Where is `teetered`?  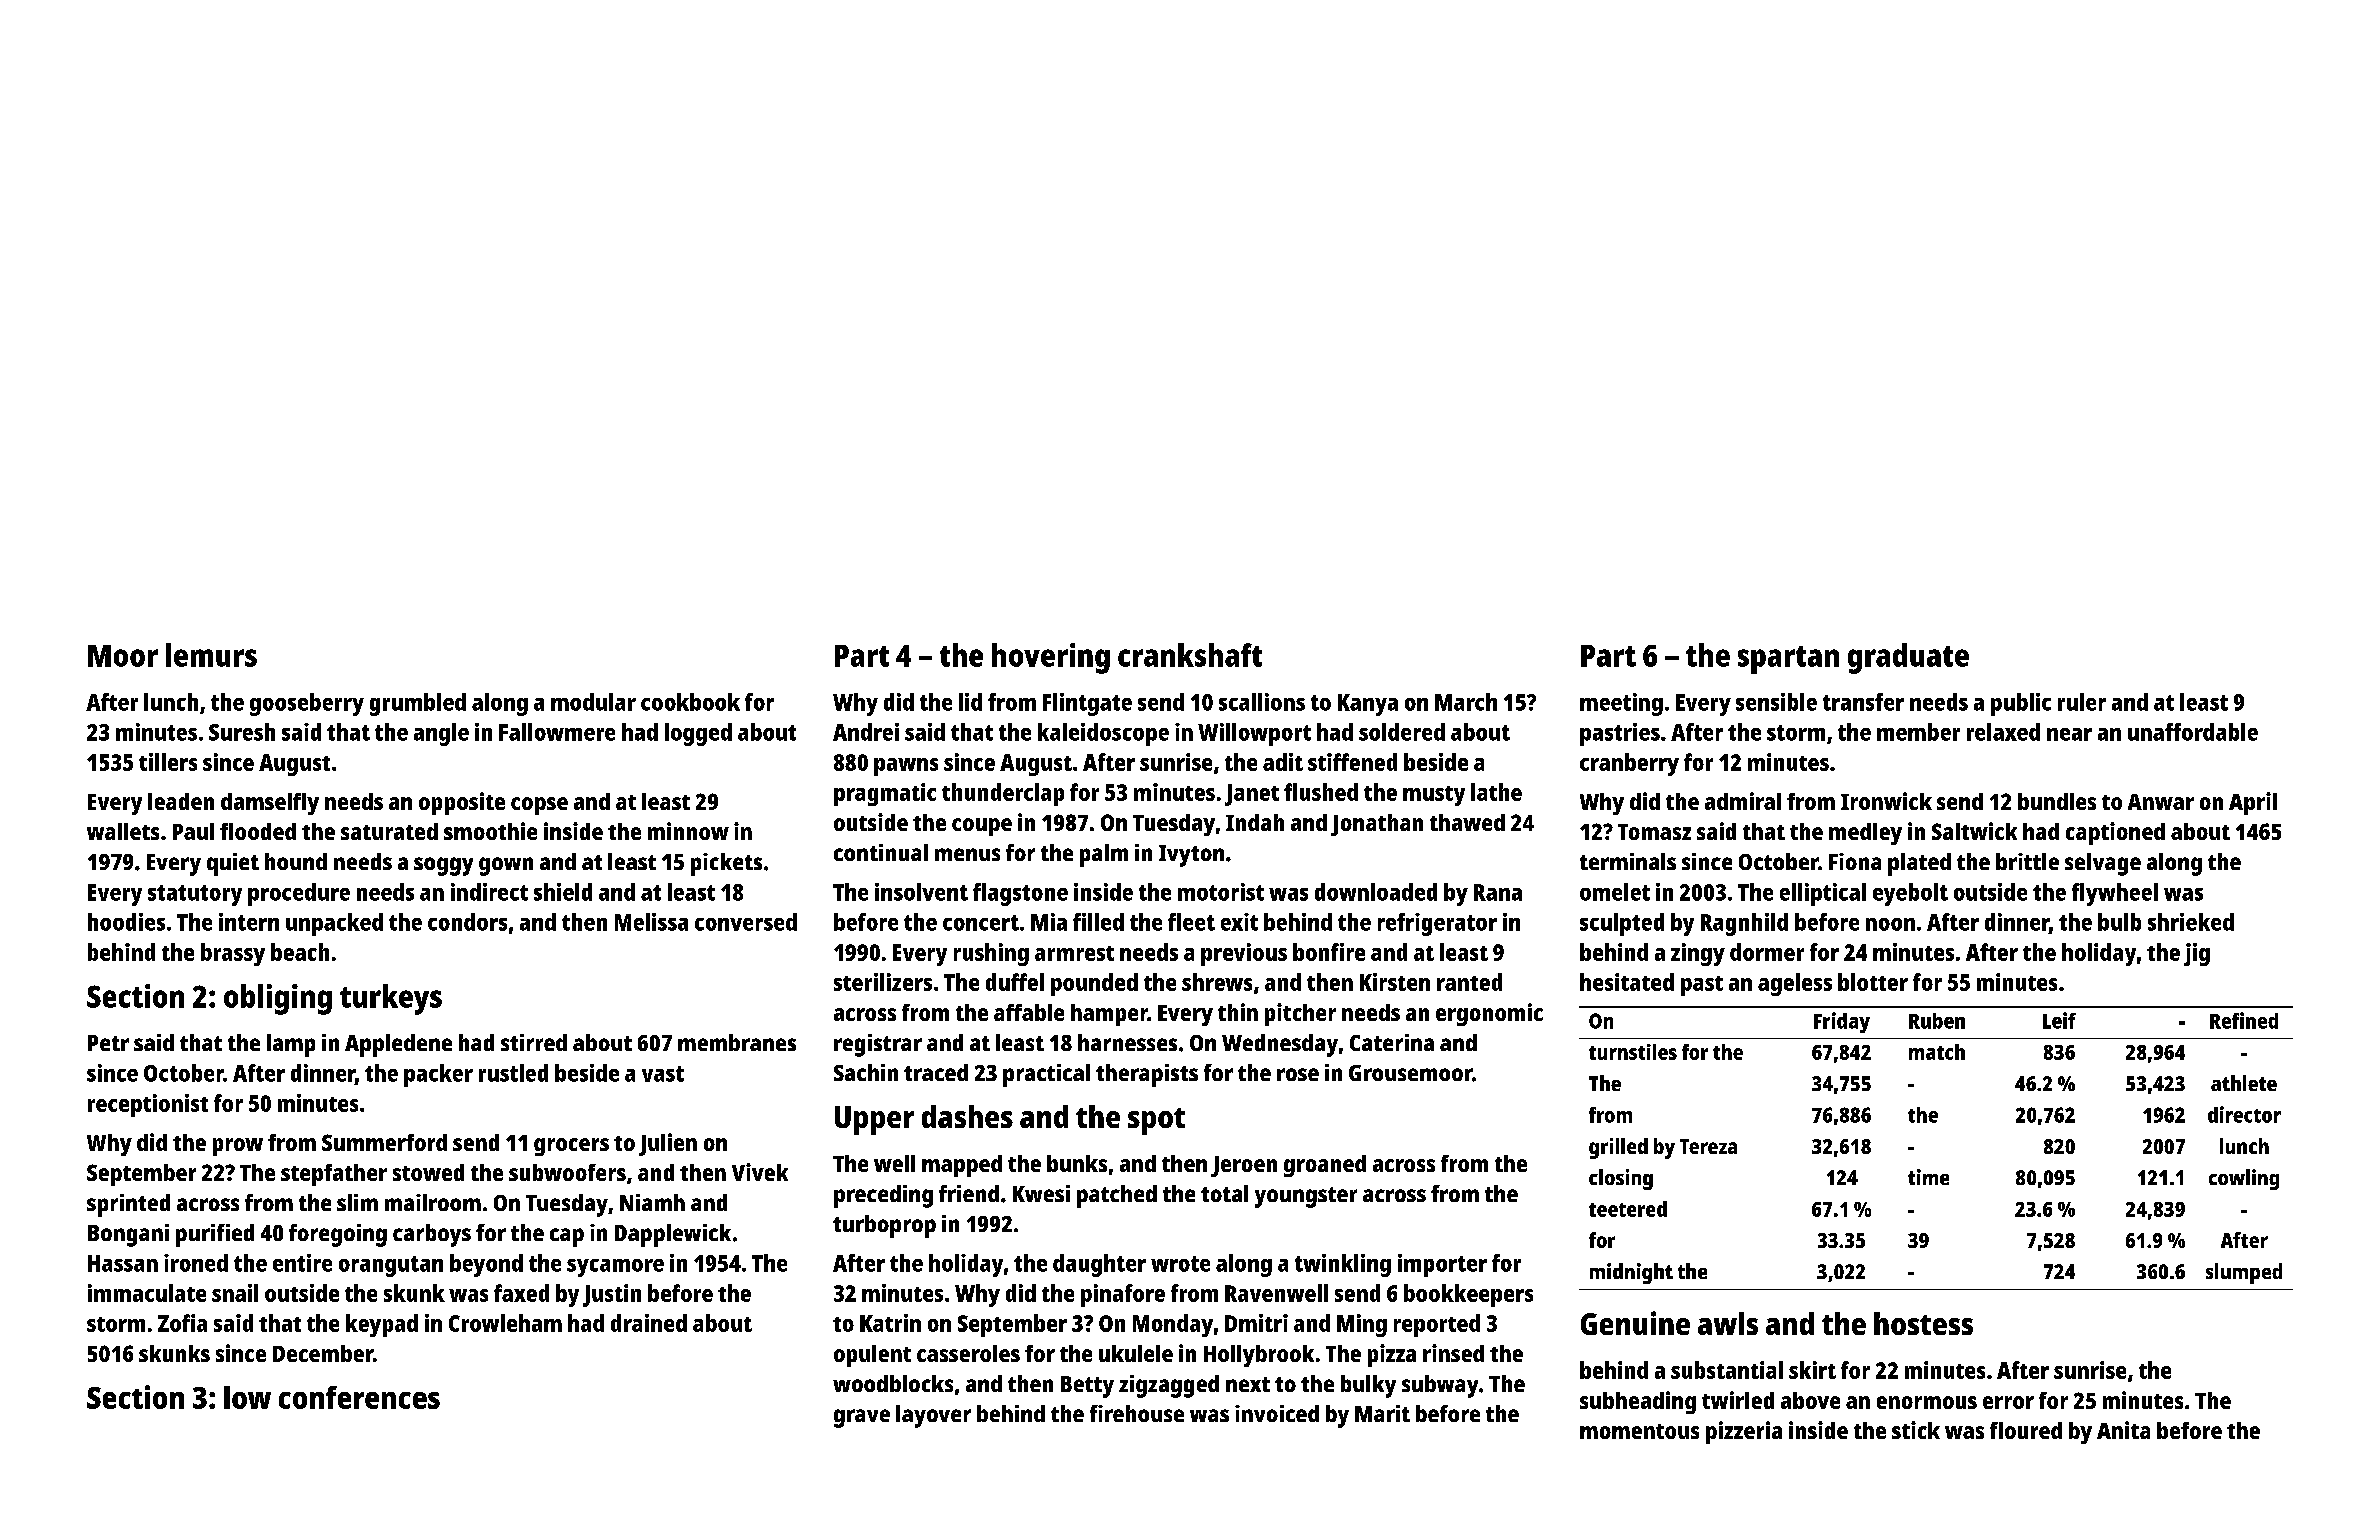 teetered is located at coordinates (1628, 1209).
